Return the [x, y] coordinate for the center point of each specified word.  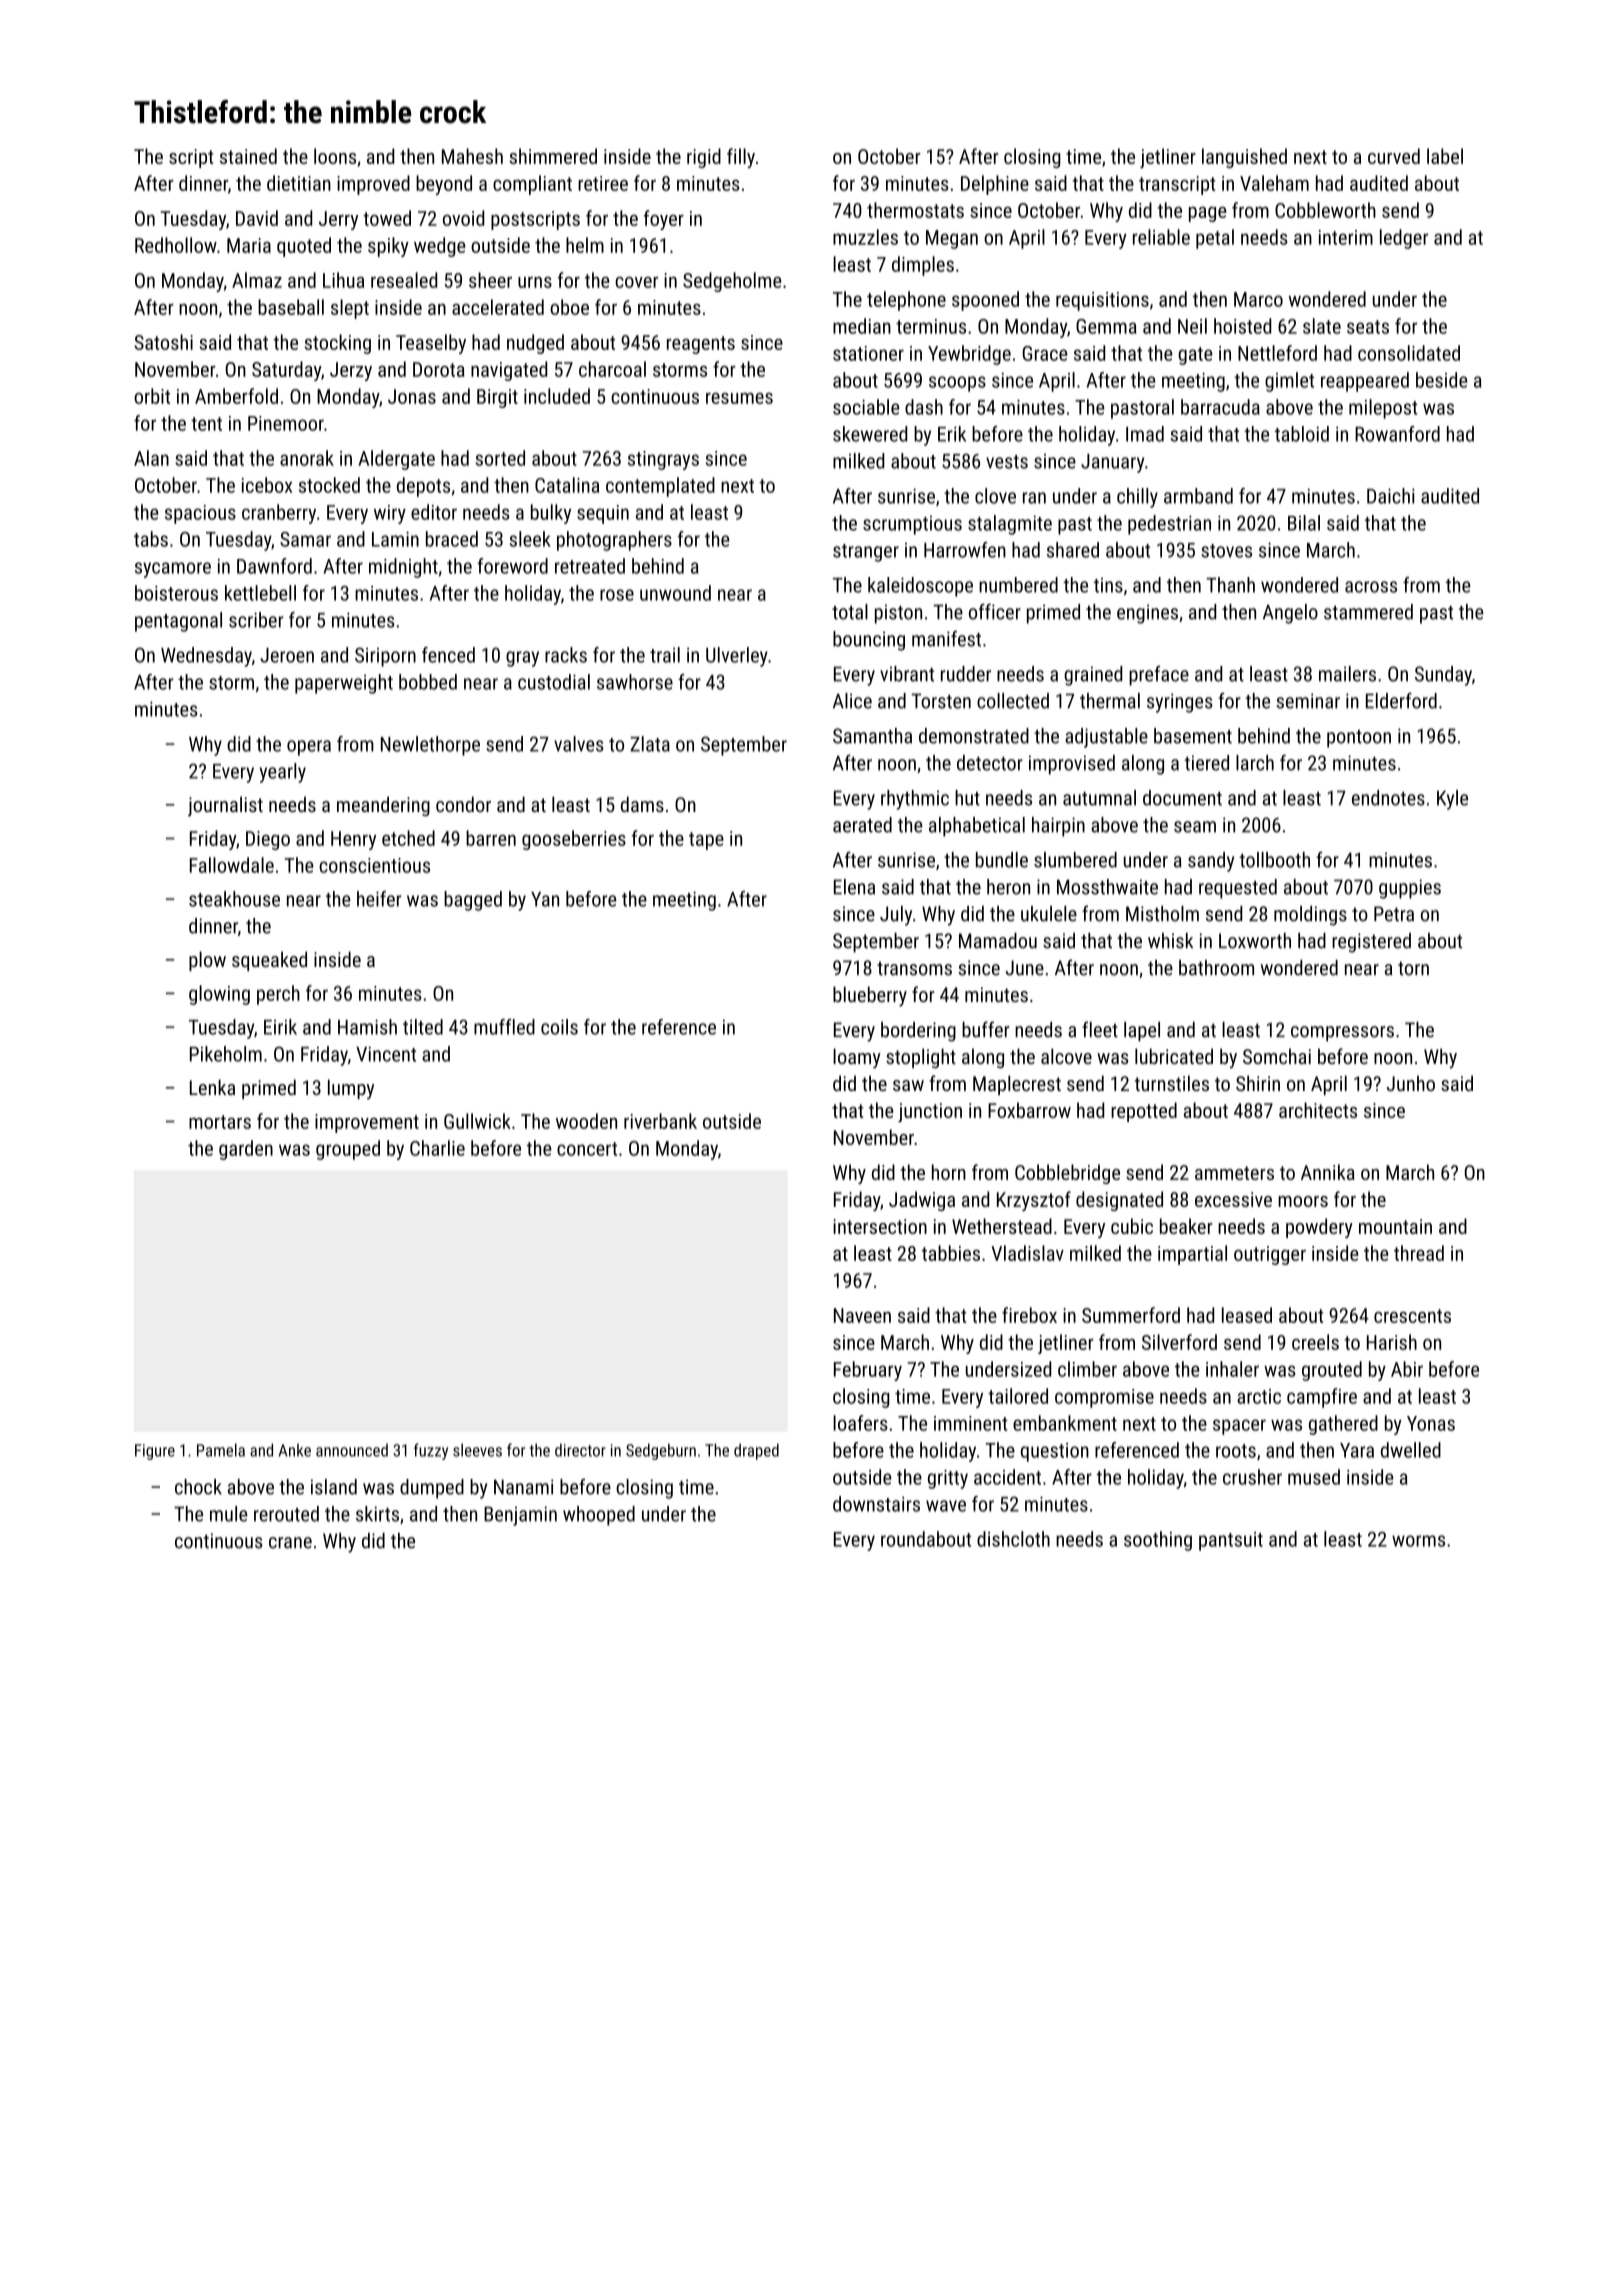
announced [352, 1450]
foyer [664, 220]
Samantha [872, 736]
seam [1195, 827]
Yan [545, 899]
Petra [1394, 914]
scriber [256, 620]
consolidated [1409, 353]
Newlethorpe [430, 746]
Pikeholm [226, 1054]
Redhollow [176, 245]
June [1025, 968]
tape [706, 841]
